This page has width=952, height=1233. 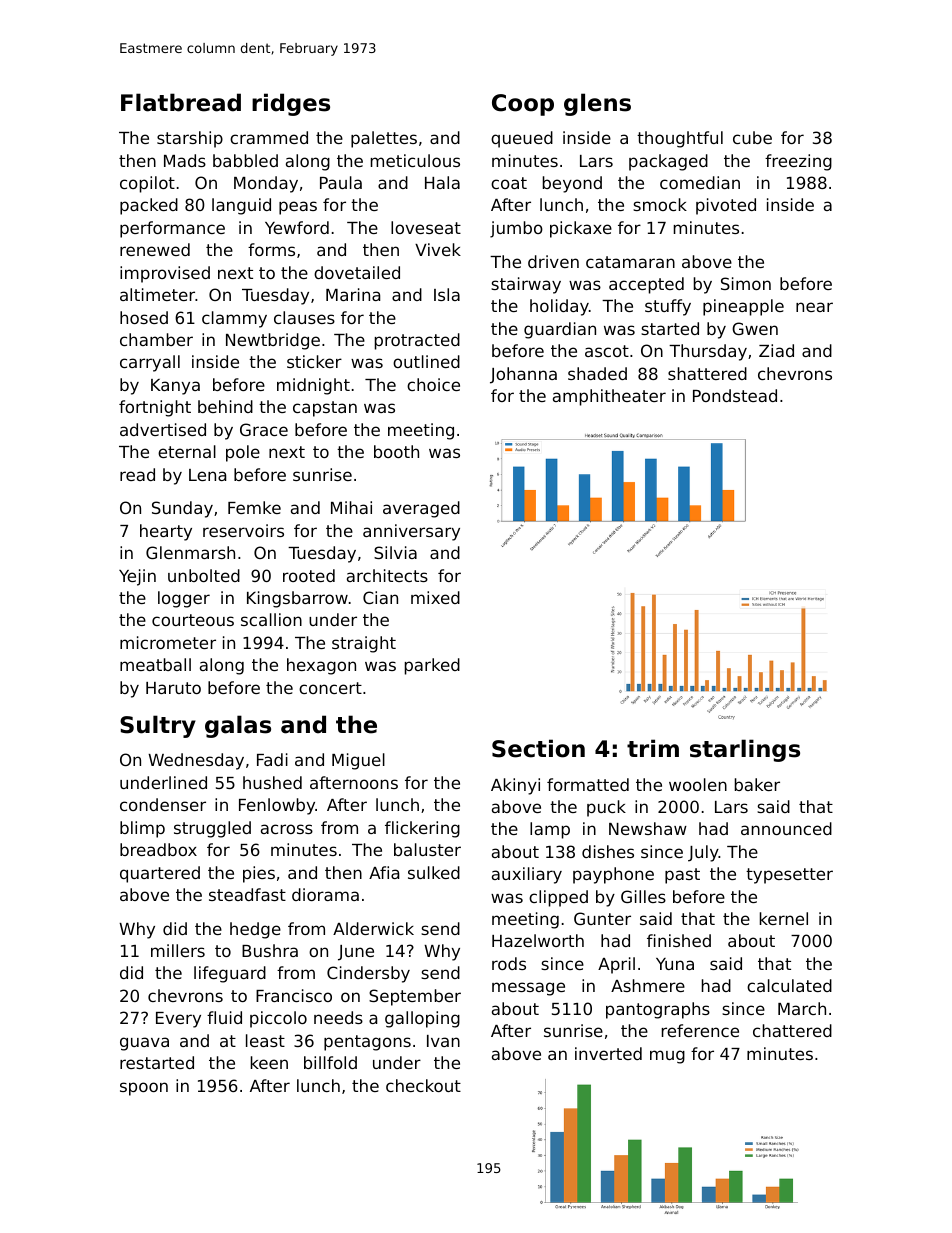 What do you see at coordinates (294, 995) in the page?
I see `Francisco` at bounding box center [294, 995].
